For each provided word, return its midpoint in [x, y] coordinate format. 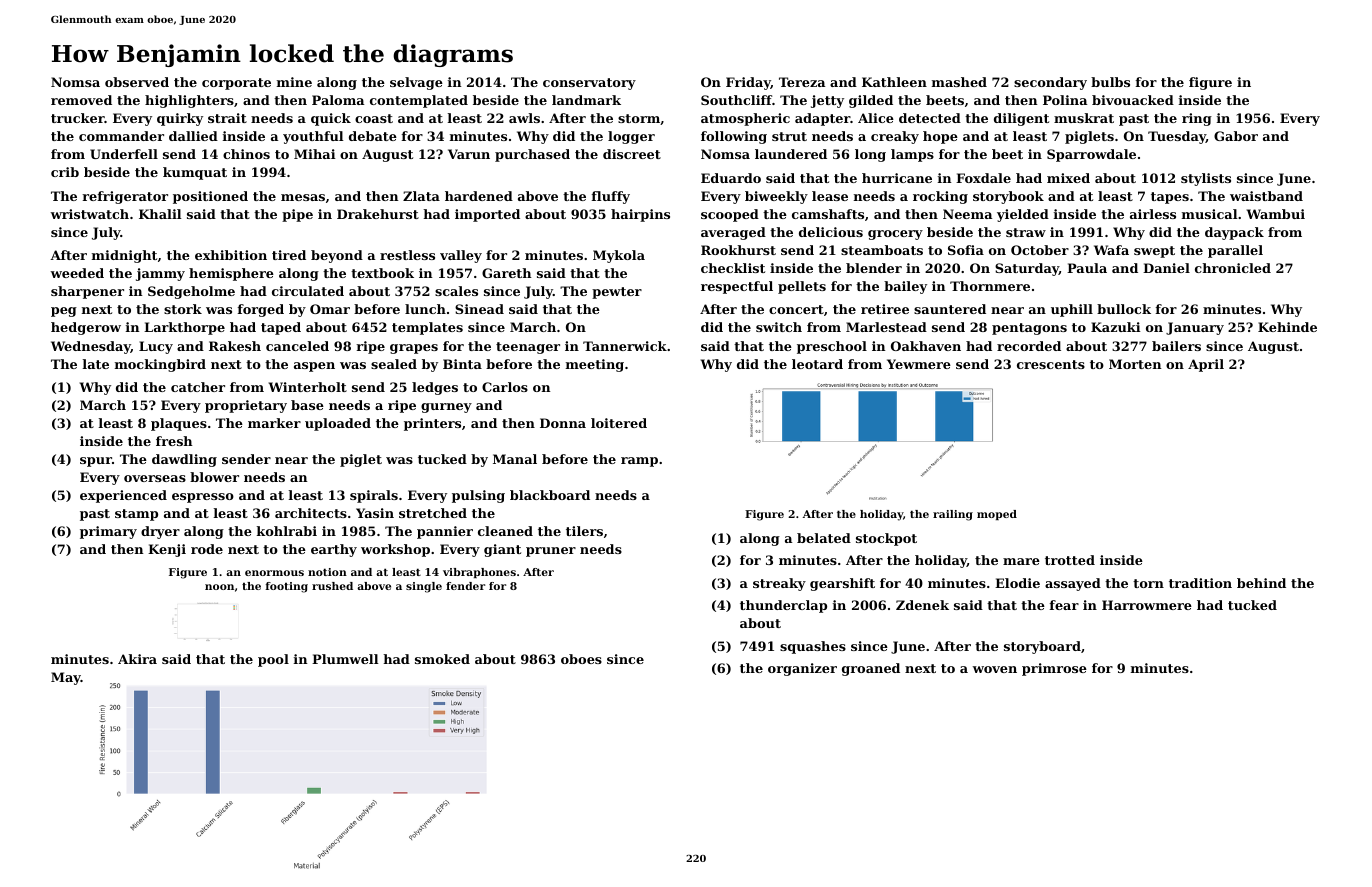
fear [1064, 605]
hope [940, 137]
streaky [779, 584]
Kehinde [1287, 327]
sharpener [87, 292]
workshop [395, 550]
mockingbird [160, 365]
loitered [619, 423]
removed [81, 100]
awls [524, 118]
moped [997, 515]
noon [219, 587]
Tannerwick [625, 346]
